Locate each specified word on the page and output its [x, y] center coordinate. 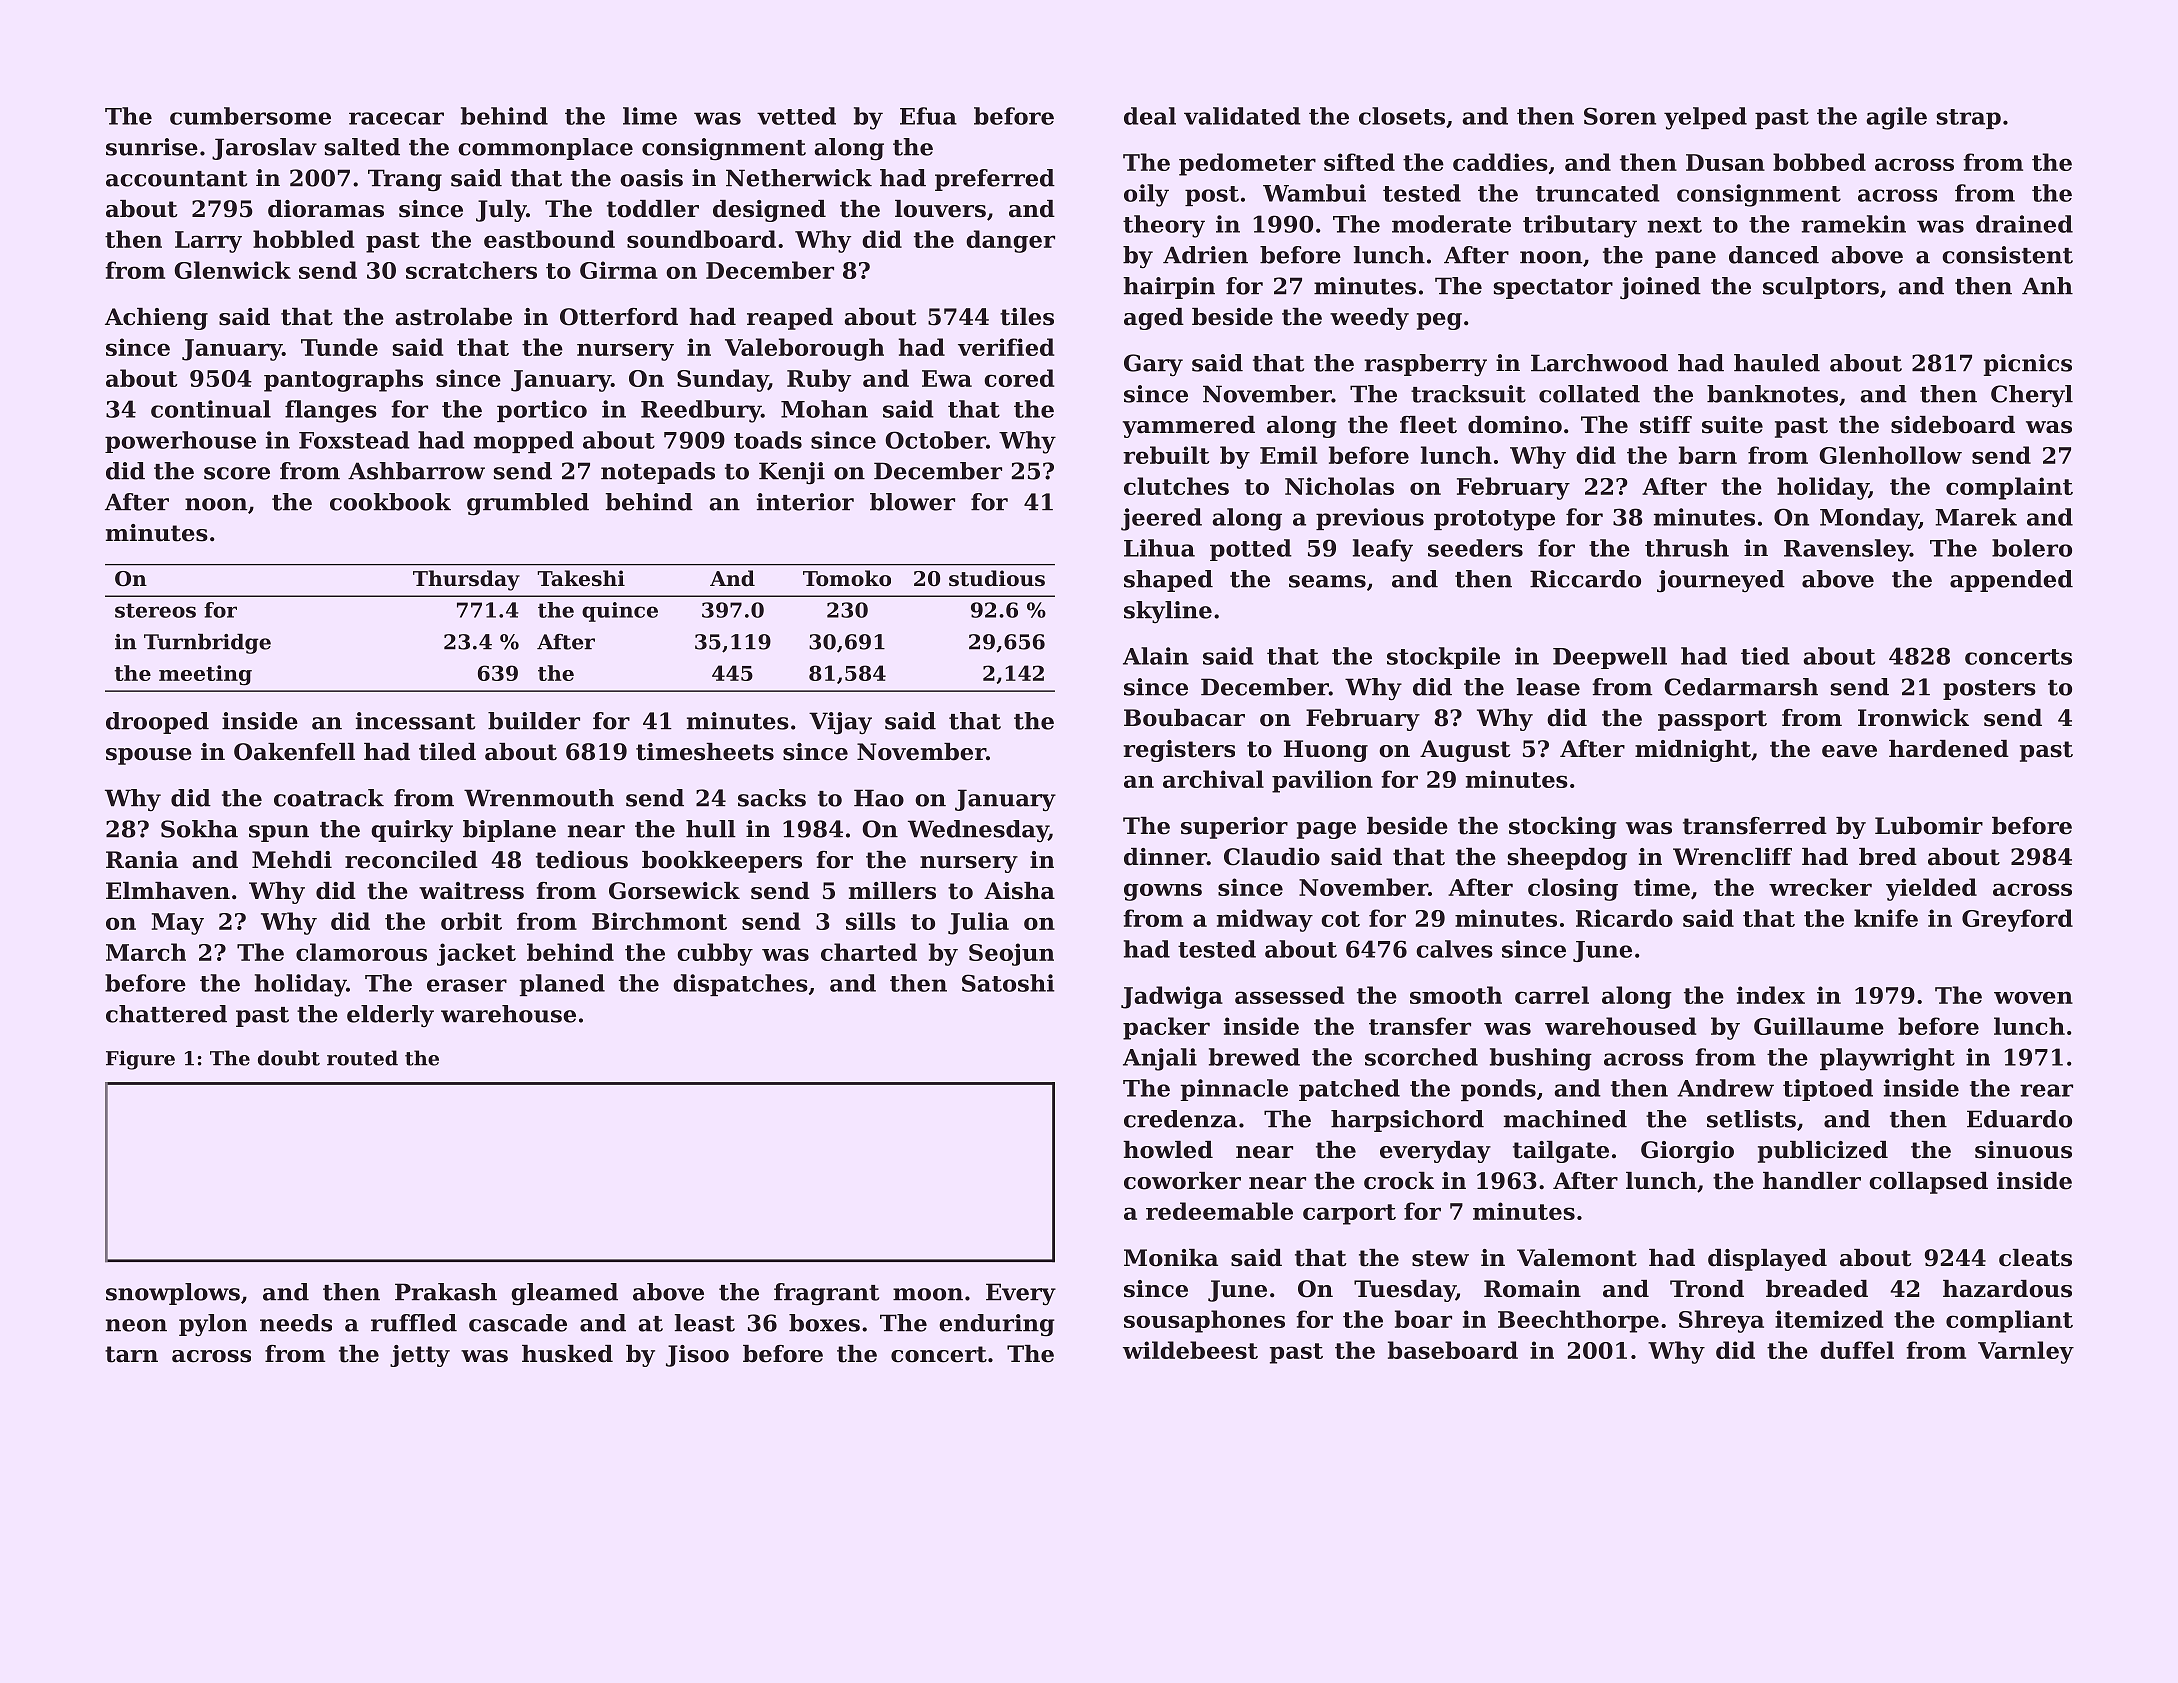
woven [2033, 997]
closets [1402, 116]
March [146, 952]
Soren [1620, 116]
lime [650, 116]
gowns [1163, 892]
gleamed [564, 1294]
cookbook [390, 502]
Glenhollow [1890, 455]
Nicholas [1339, 486]
